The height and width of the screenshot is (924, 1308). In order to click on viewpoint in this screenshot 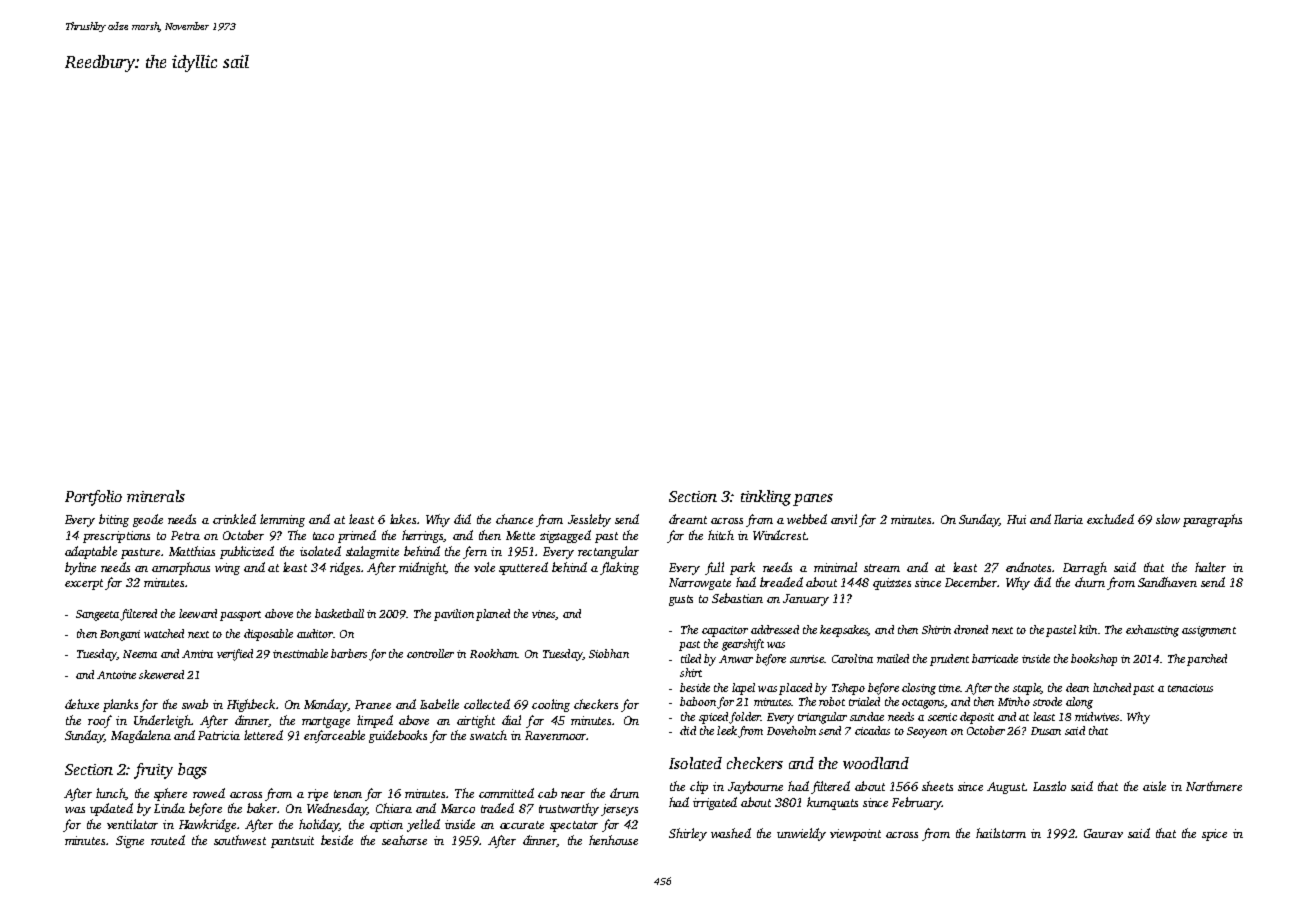, I will do `click(855, 835)`.
